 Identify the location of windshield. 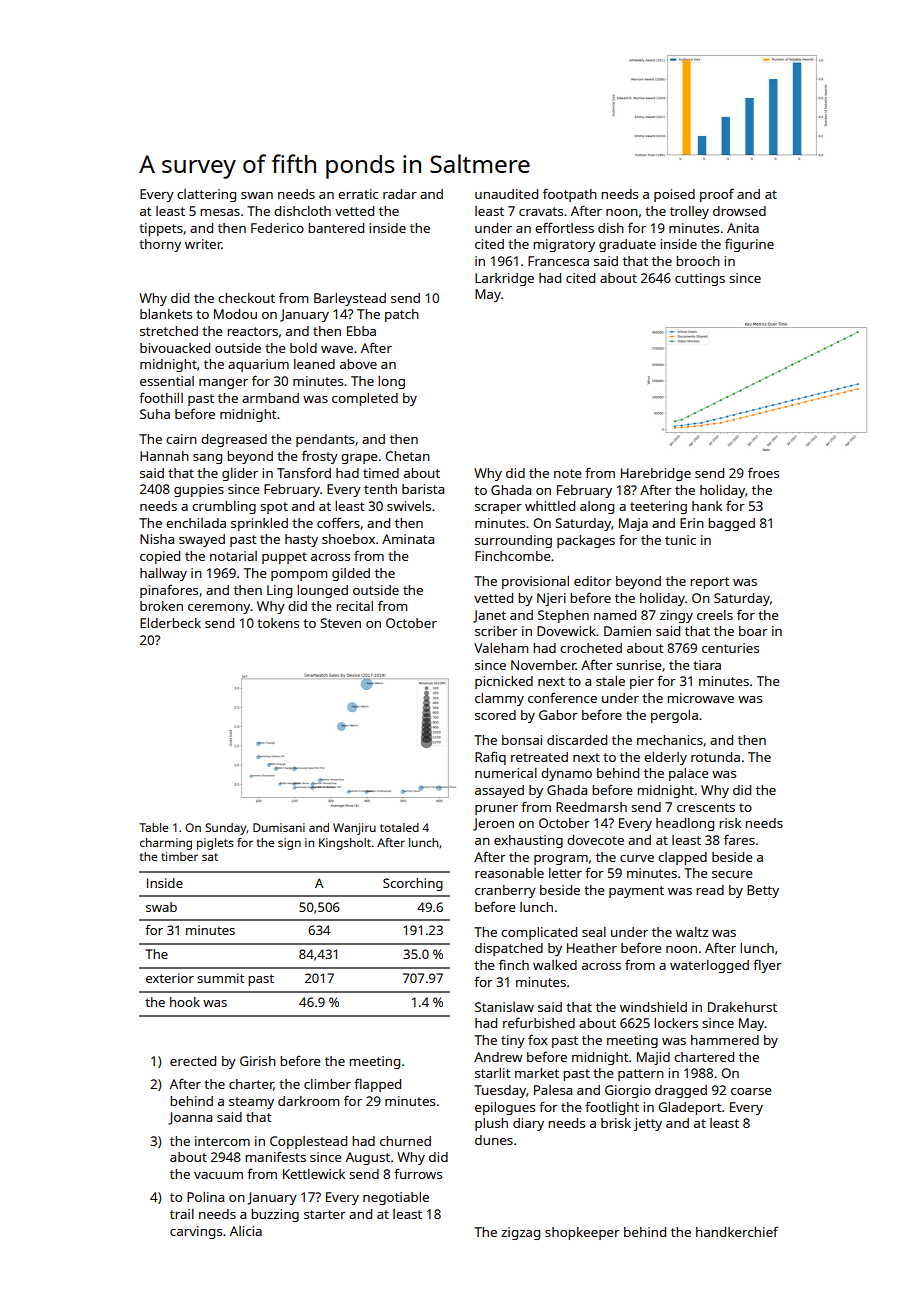
(653, 1007).
